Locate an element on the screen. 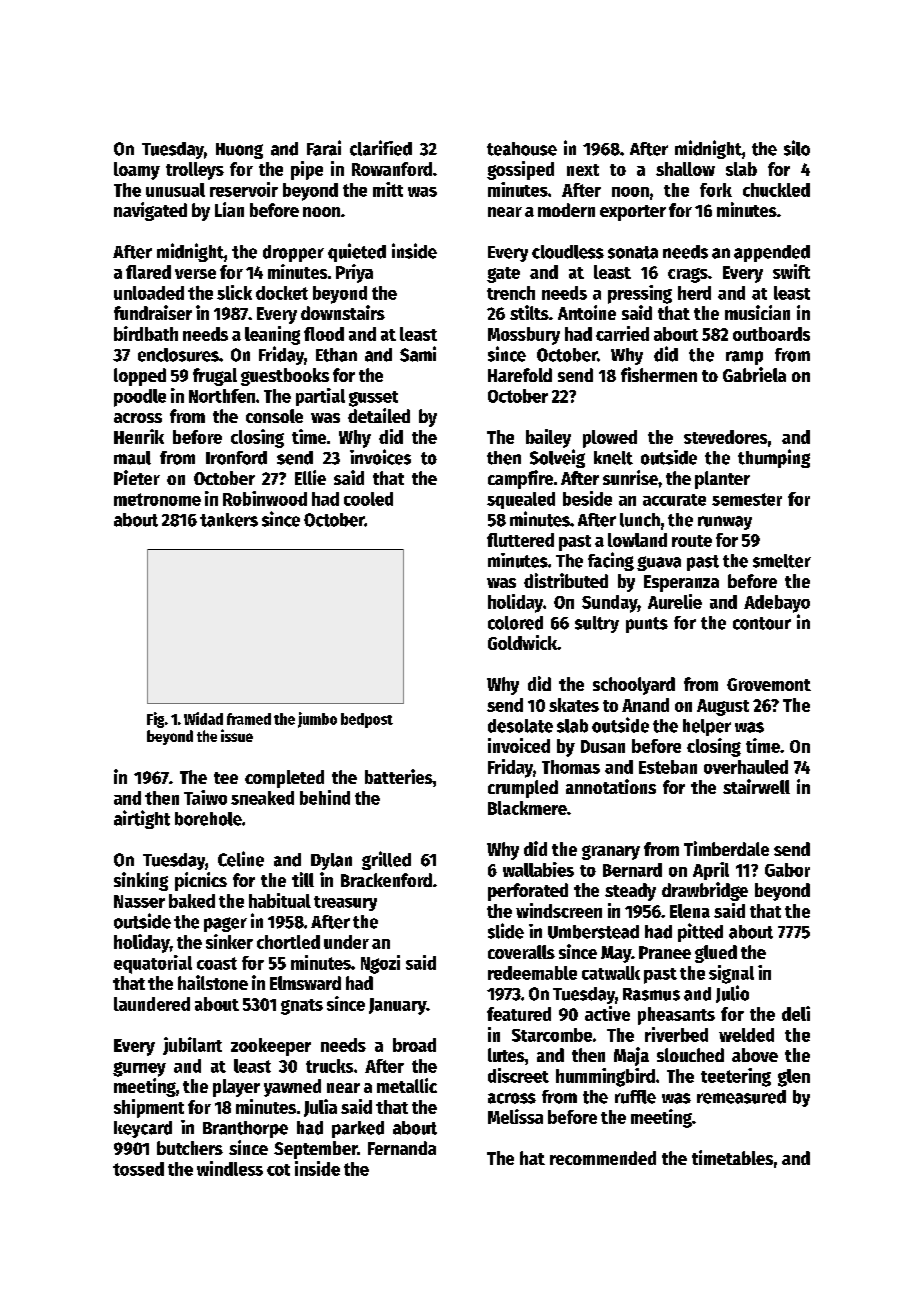 This screenshot has width=924, height=1314. Melissa is located at coordinates (515, 1116).
